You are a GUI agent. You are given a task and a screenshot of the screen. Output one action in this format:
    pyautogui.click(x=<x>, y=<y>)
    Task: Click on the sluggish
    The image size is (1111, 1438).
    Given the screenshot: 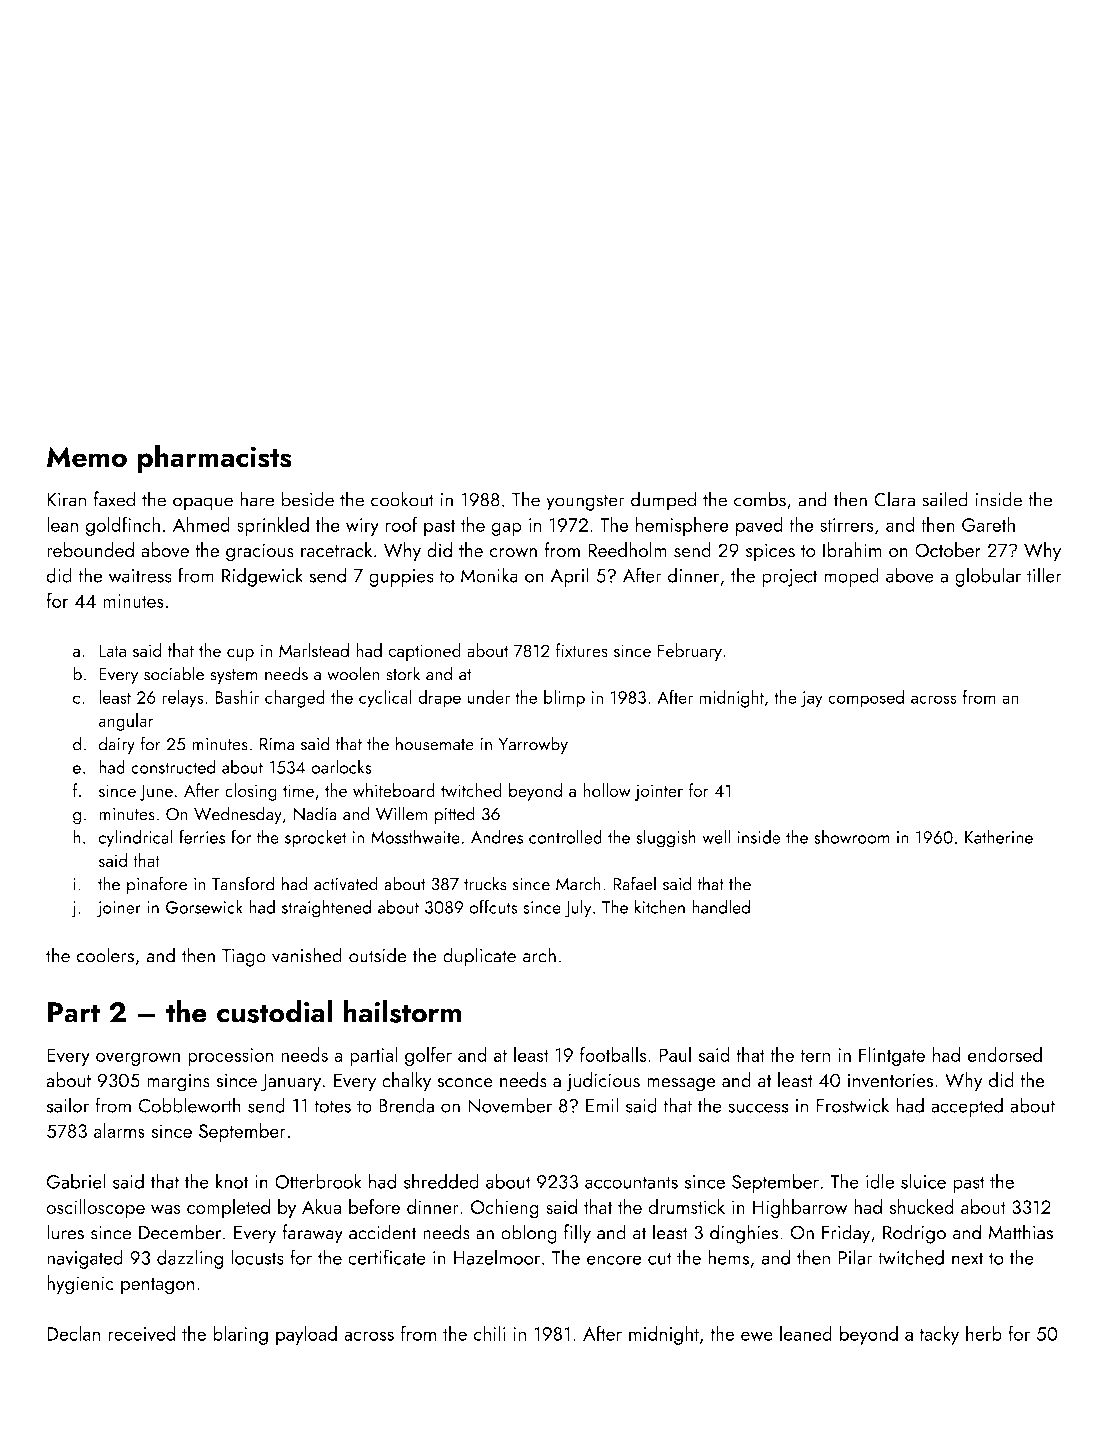 What is the action you would take?
    pyautogui.click(x=666, y=839)
